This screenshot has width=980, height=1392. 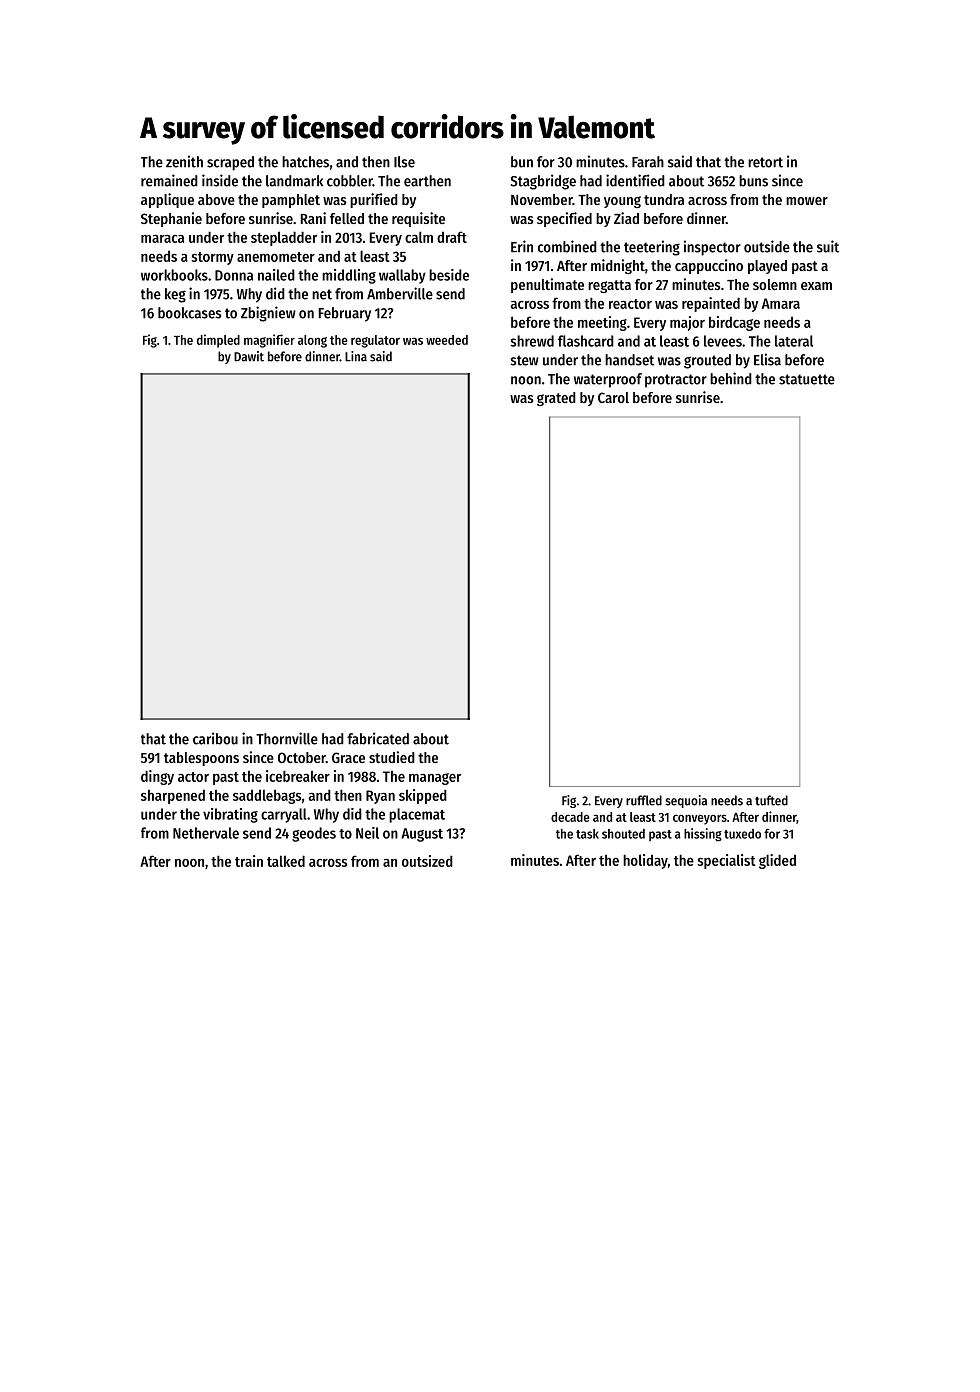 What do you see at coordinates (648, 162) in the screenshot?
I see `Farah` at bounding box center [648, 162].
